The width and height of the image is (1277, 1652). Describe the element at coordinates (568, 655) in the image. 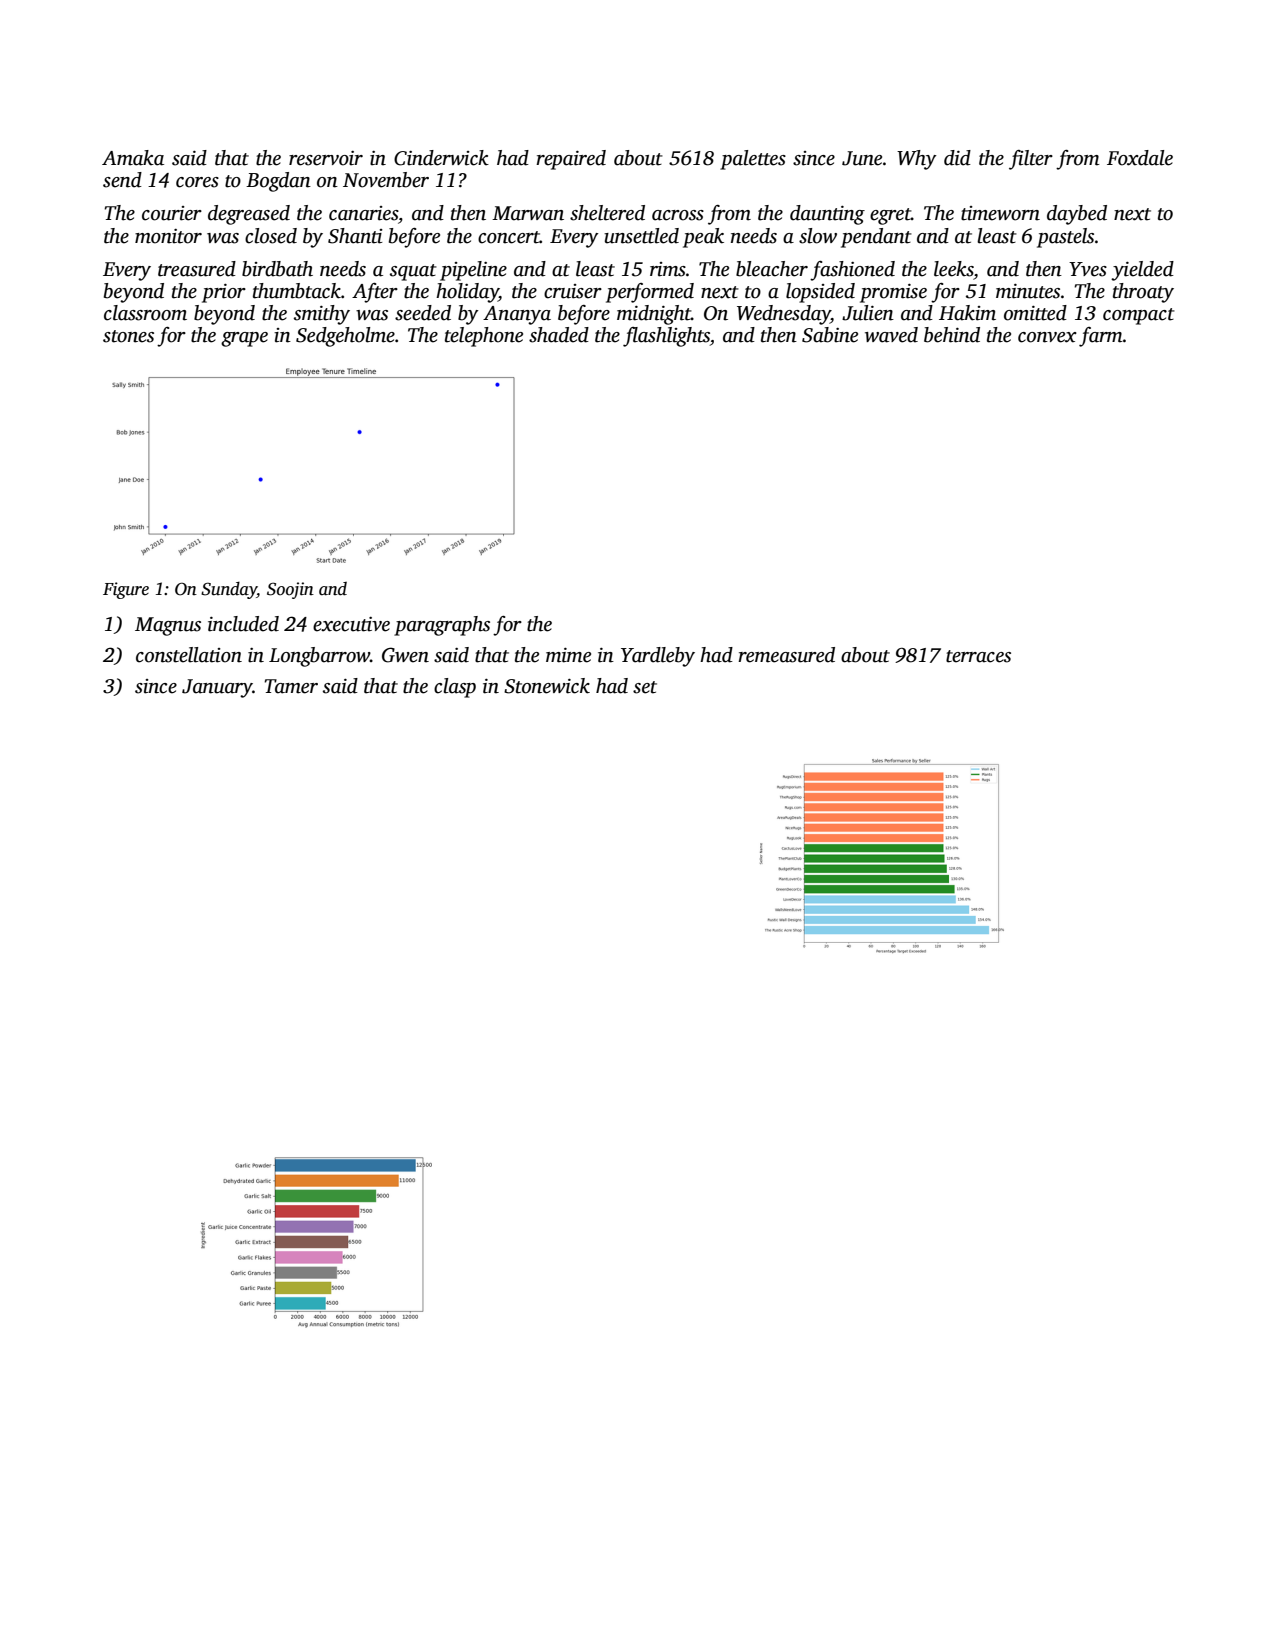

I see `mime` at that location.
